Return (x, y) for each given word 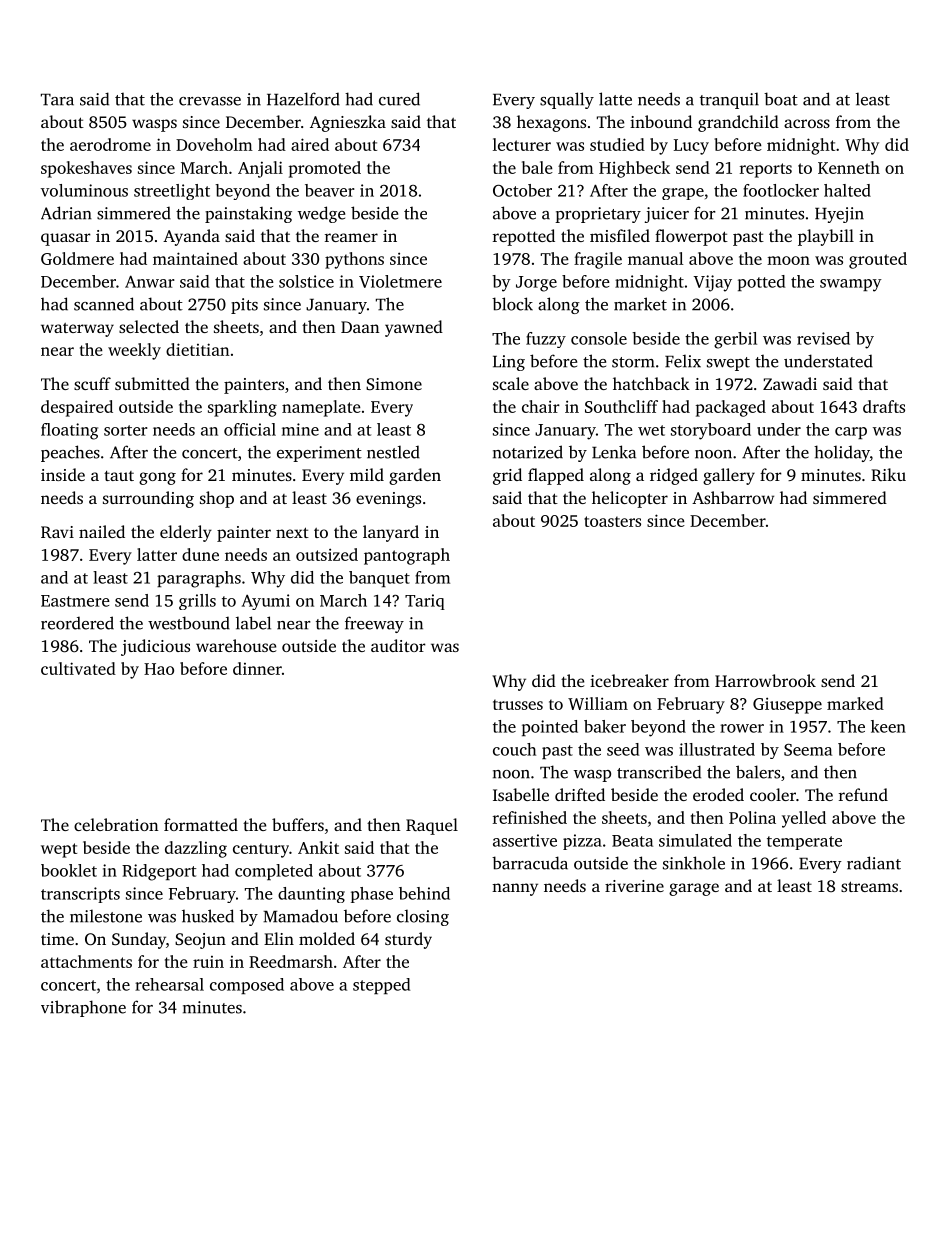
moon (788, 260)
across (807, 123)
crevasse (210, 101)
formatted (201, 824)
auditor (398, 645)
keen (888, 726)
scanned (104, 304)
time (57, 939)
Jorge (536, 284)
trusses (518, 704)
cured (399, 99)
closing (423, 917)
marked (855, 703)
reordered (77, 623)
